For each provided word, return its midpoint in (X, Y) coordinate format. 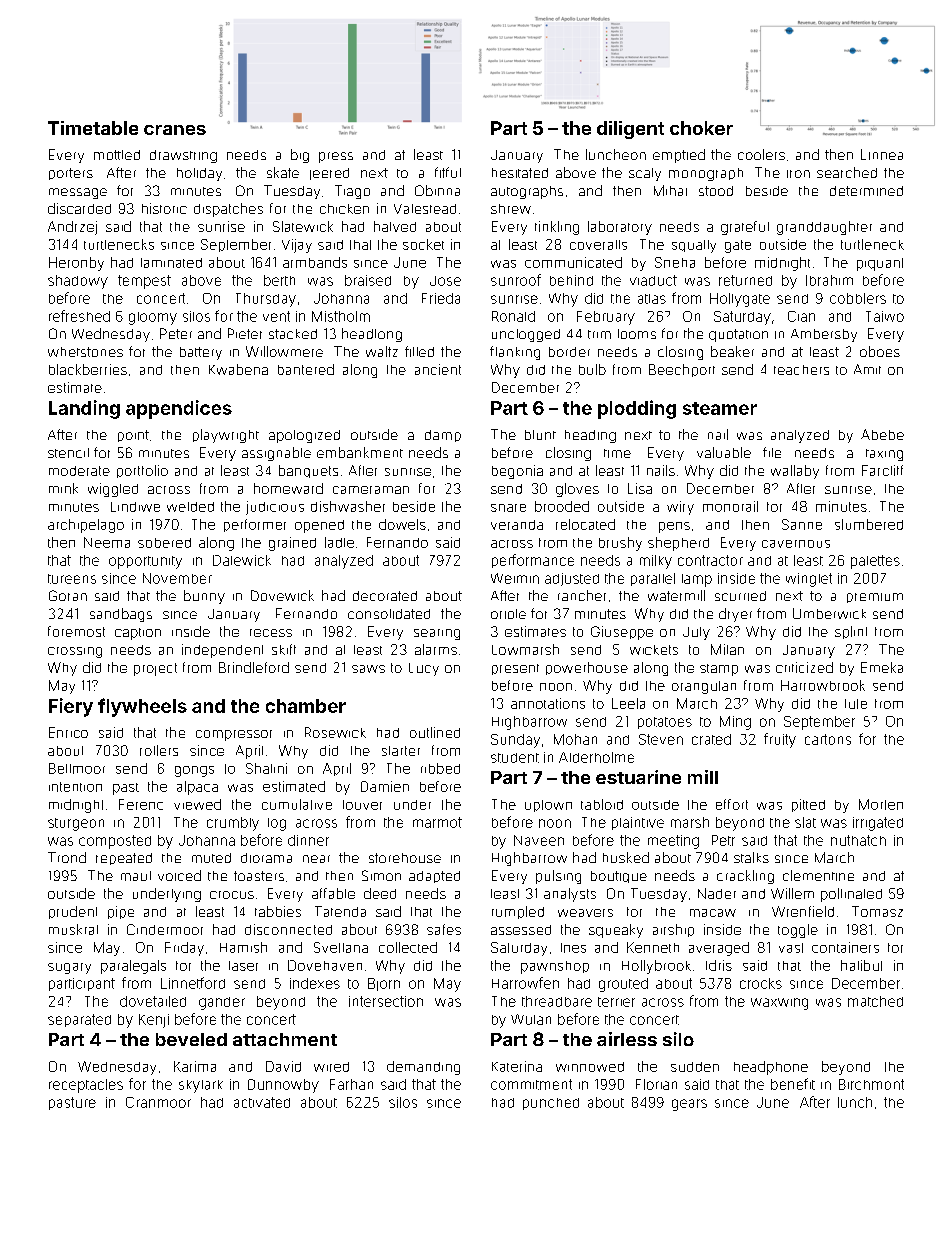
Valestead (425, 209)
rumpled (518, 912)
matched (875, 1001)
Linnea (882, 154)
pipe (121, 912)
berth (279, 280)
